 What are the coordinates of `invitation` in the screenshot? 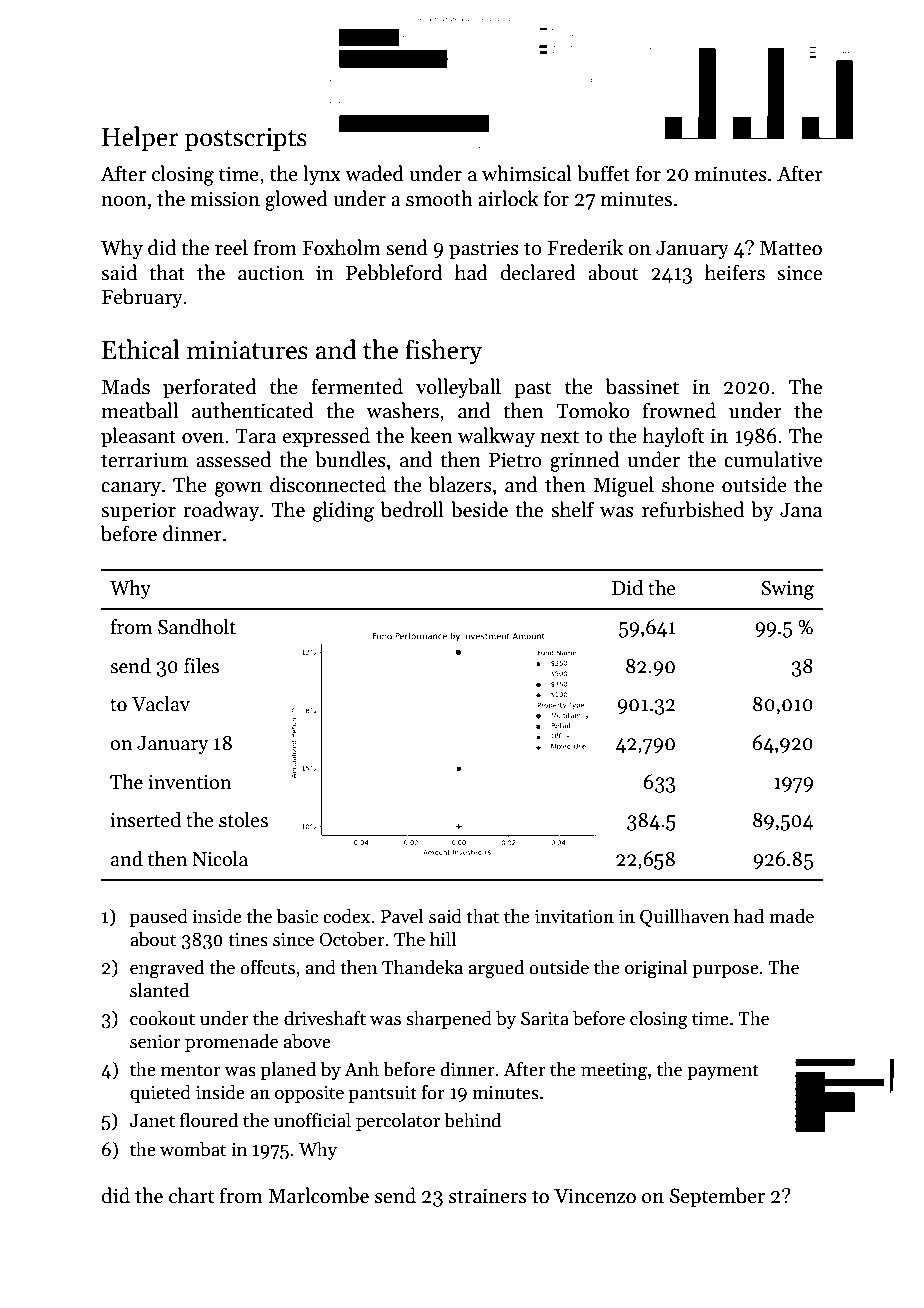 It's located at (574, 916).
